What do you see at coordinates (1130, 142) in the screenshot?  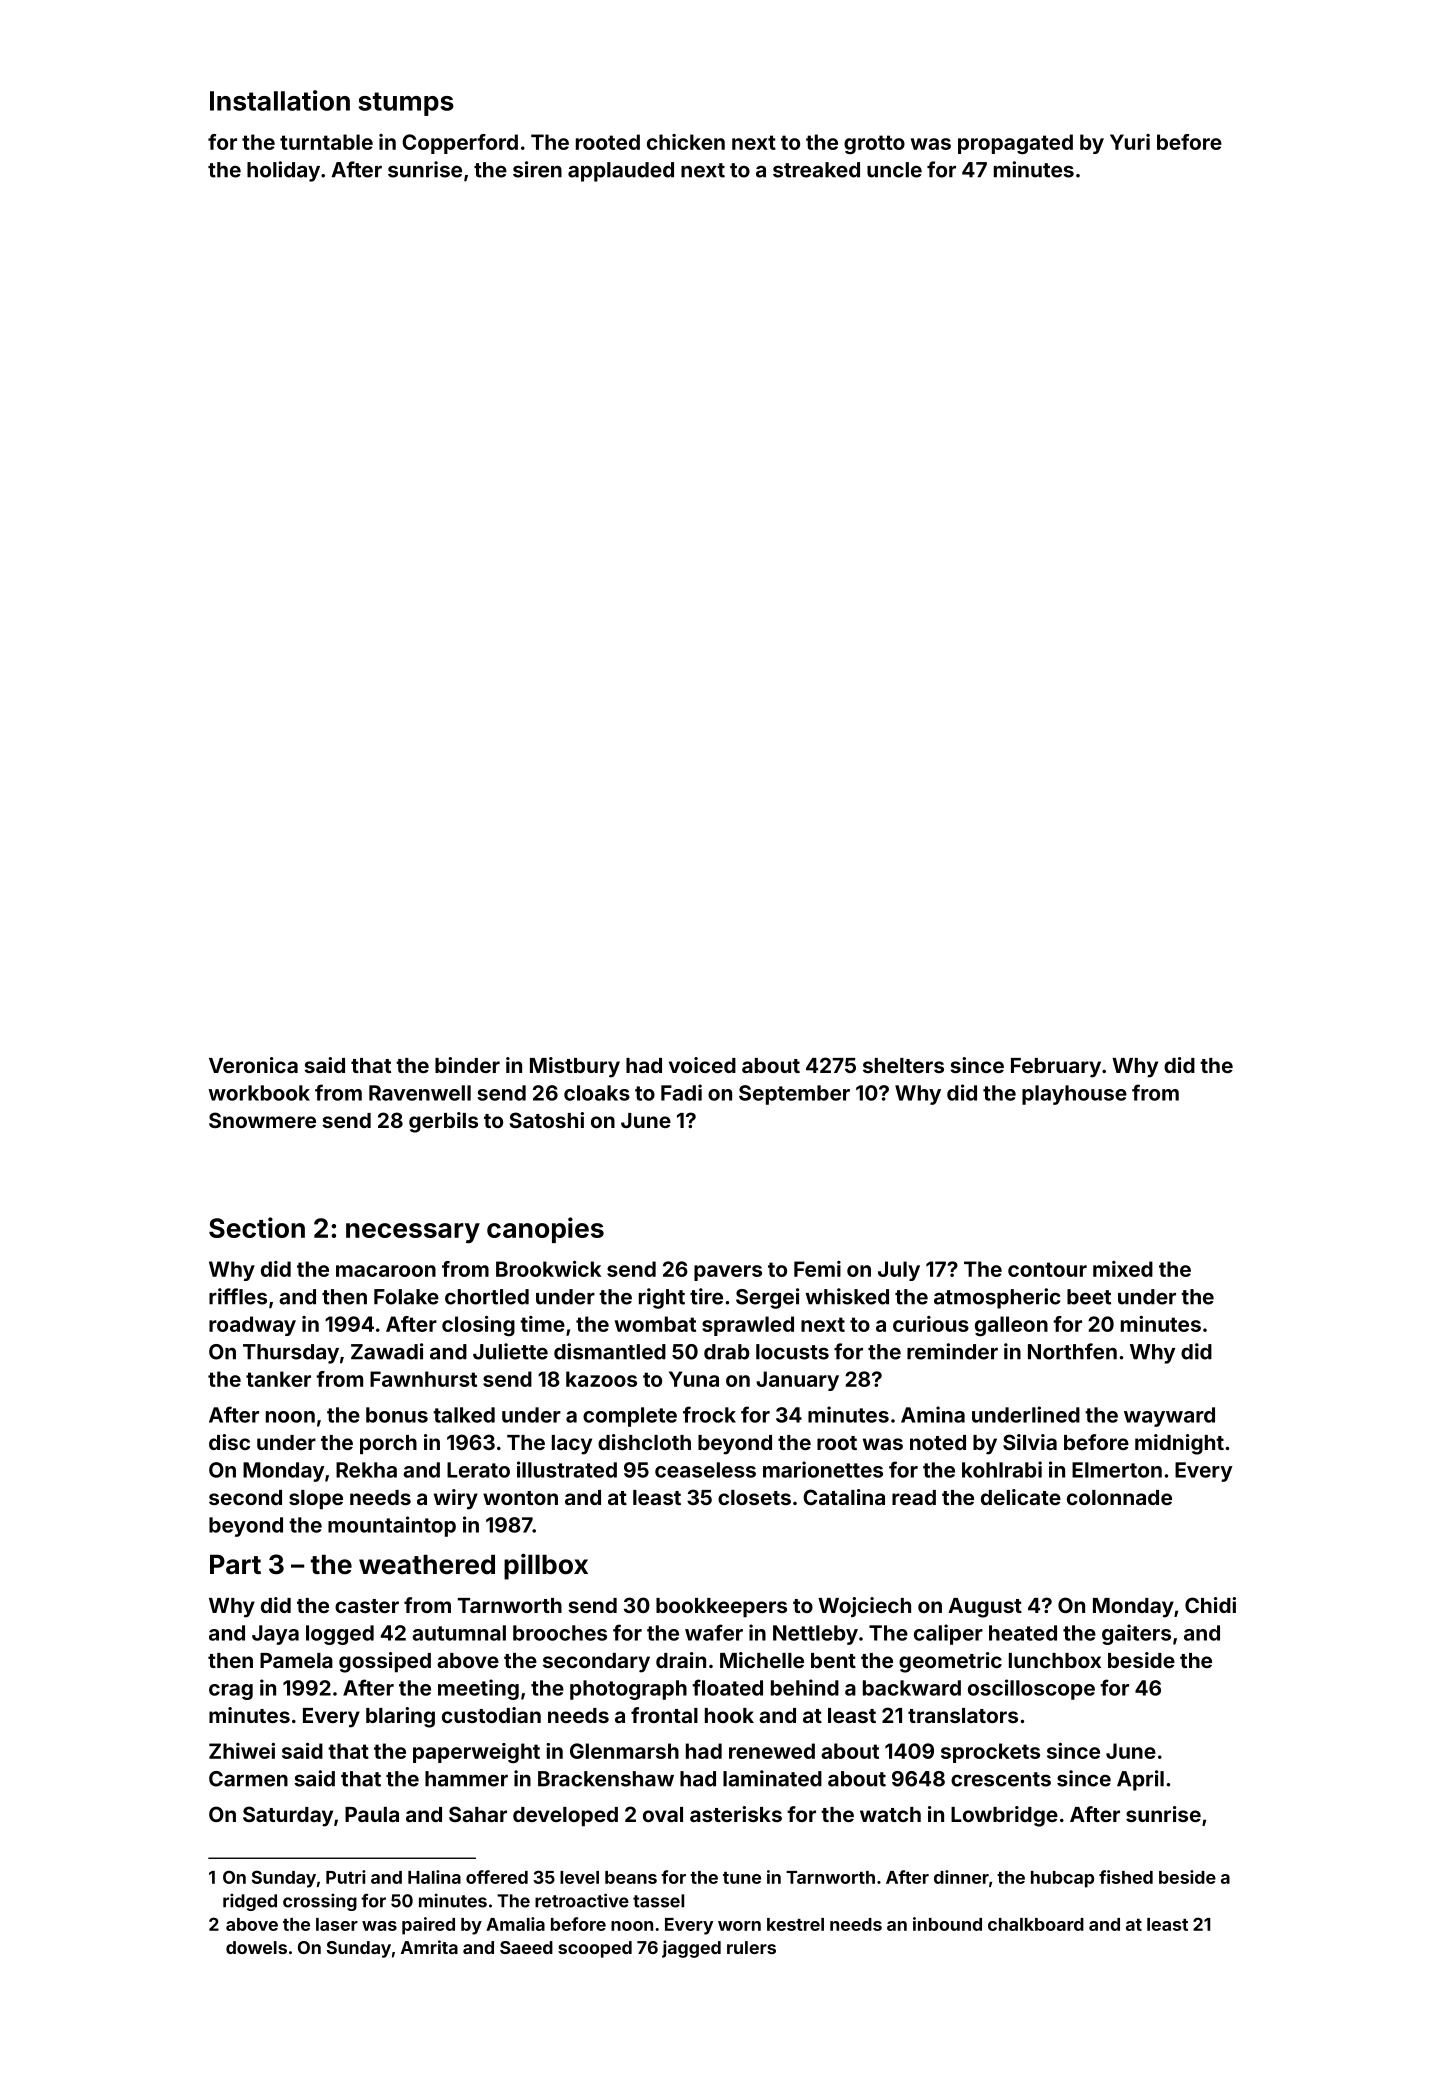 I see `Yuri` at bounding box center [1130, 142].
